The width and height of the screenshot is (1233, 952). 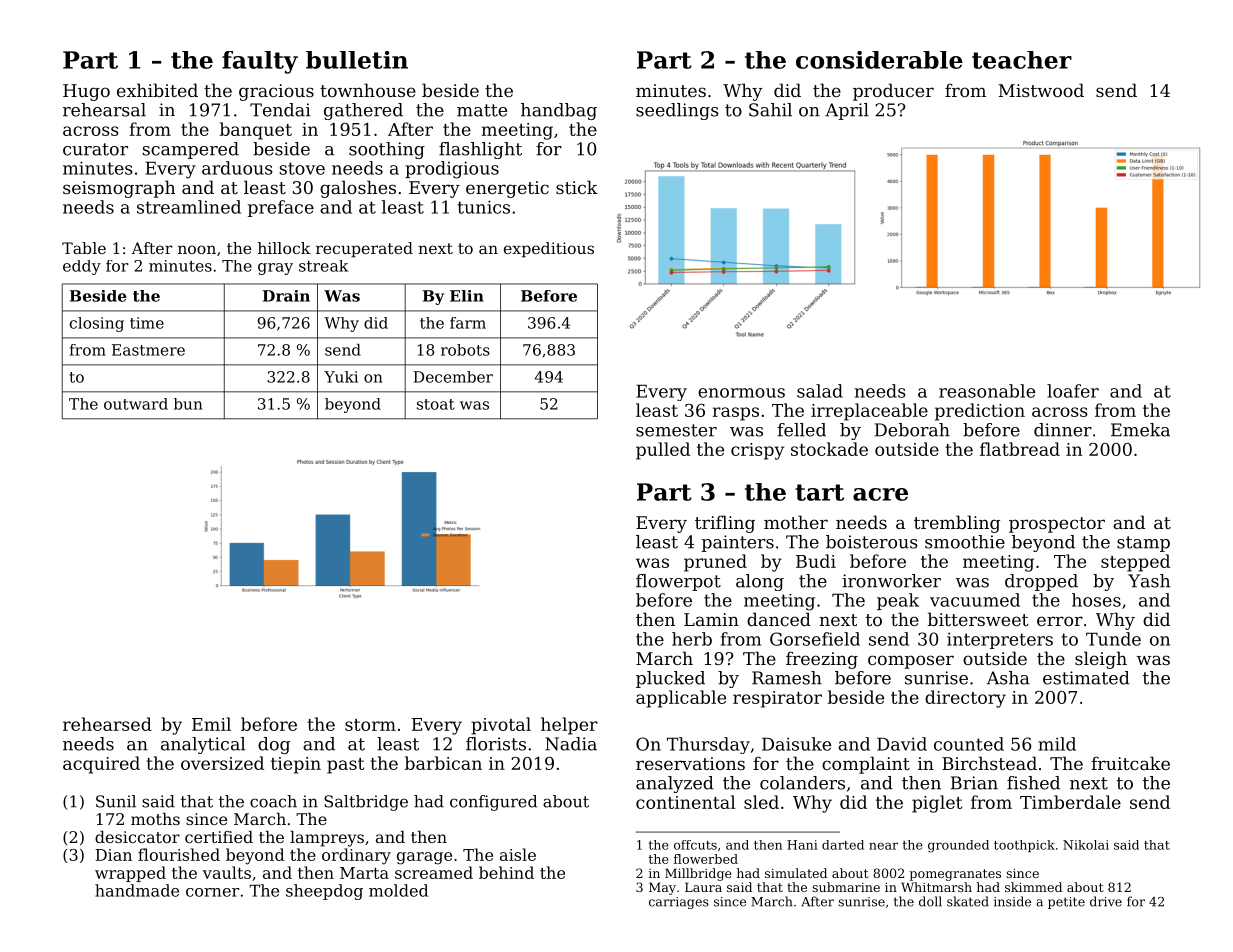 What do you see at coordinates (324, 892) in the screenshot?
I see `sheepdog` at bounding box center [324, 892].
